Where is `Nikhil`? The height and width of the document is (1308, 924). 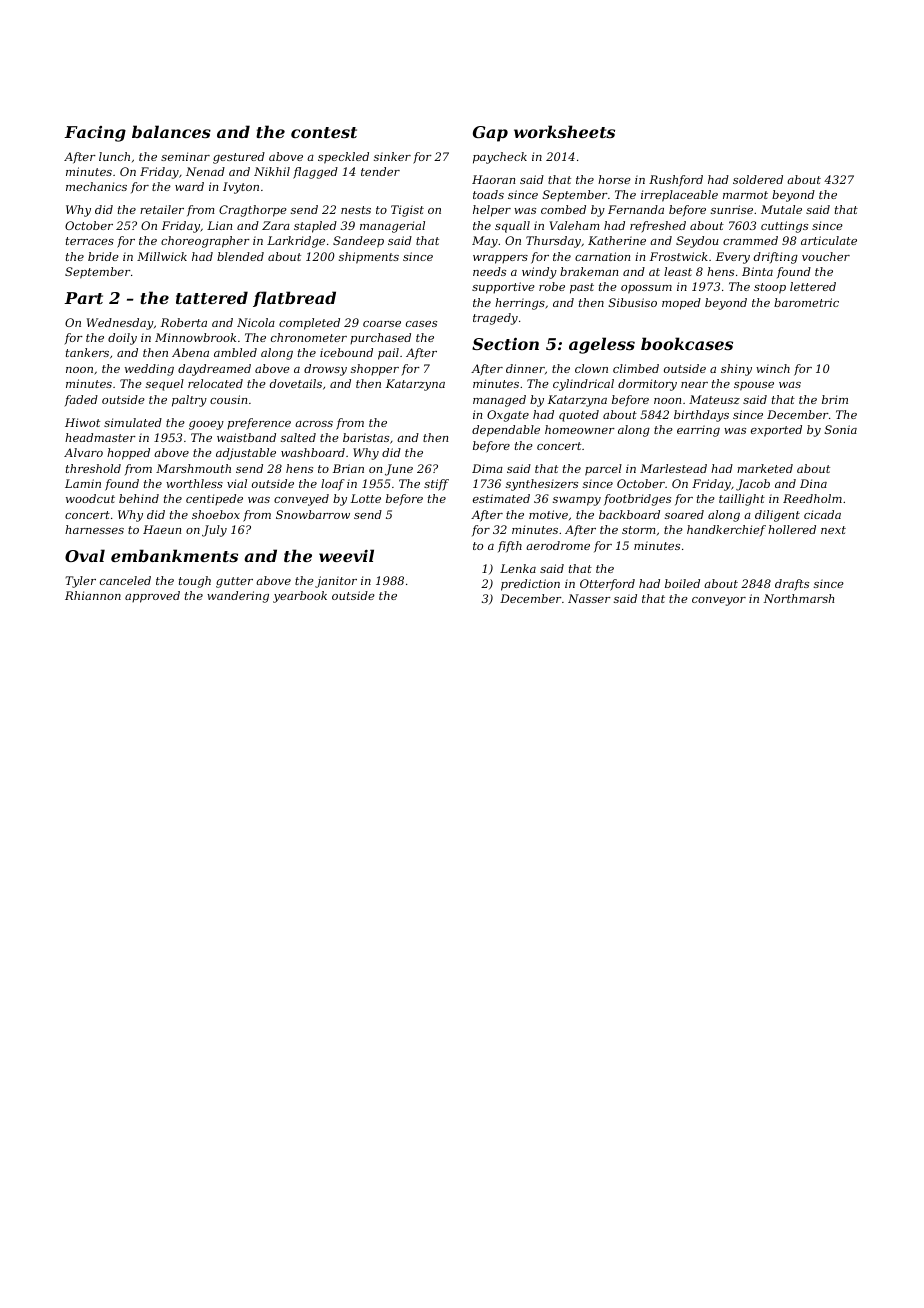
Nikhil is located at coordinates (272, 171).
